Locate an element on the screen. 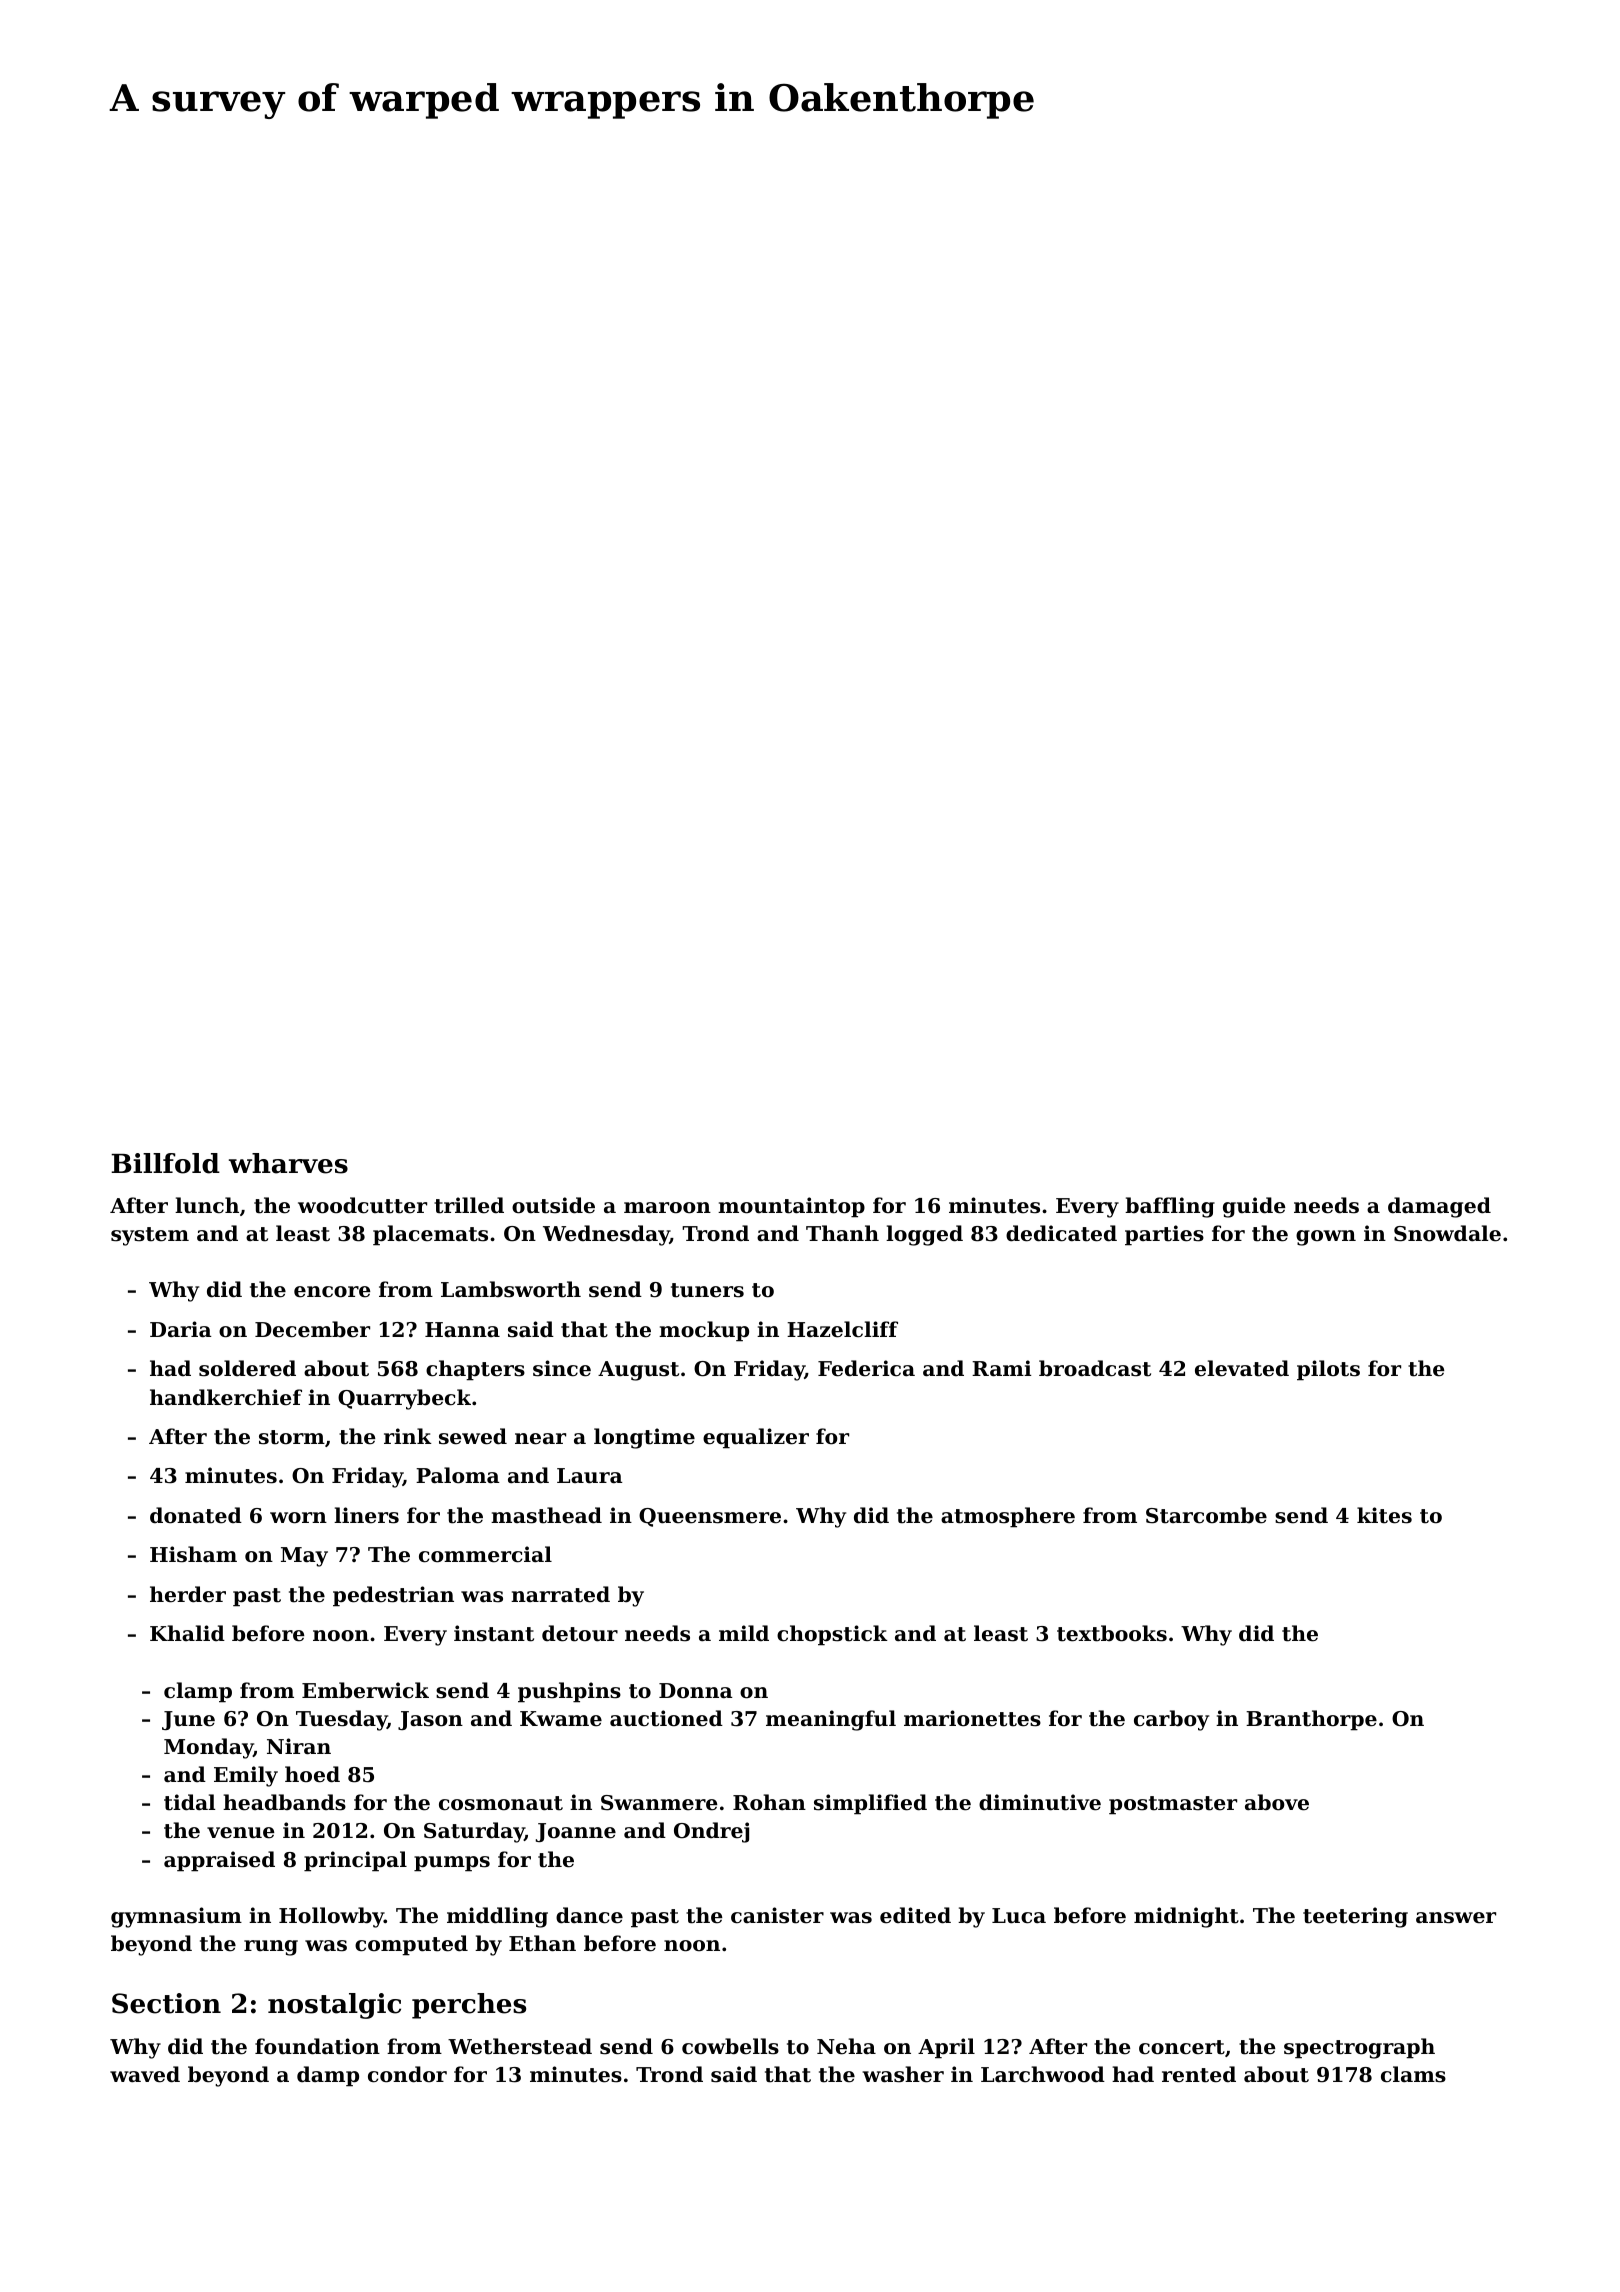 This screenshot has height=2292, width=1620. logged is located at coordinates (924, 1235).
